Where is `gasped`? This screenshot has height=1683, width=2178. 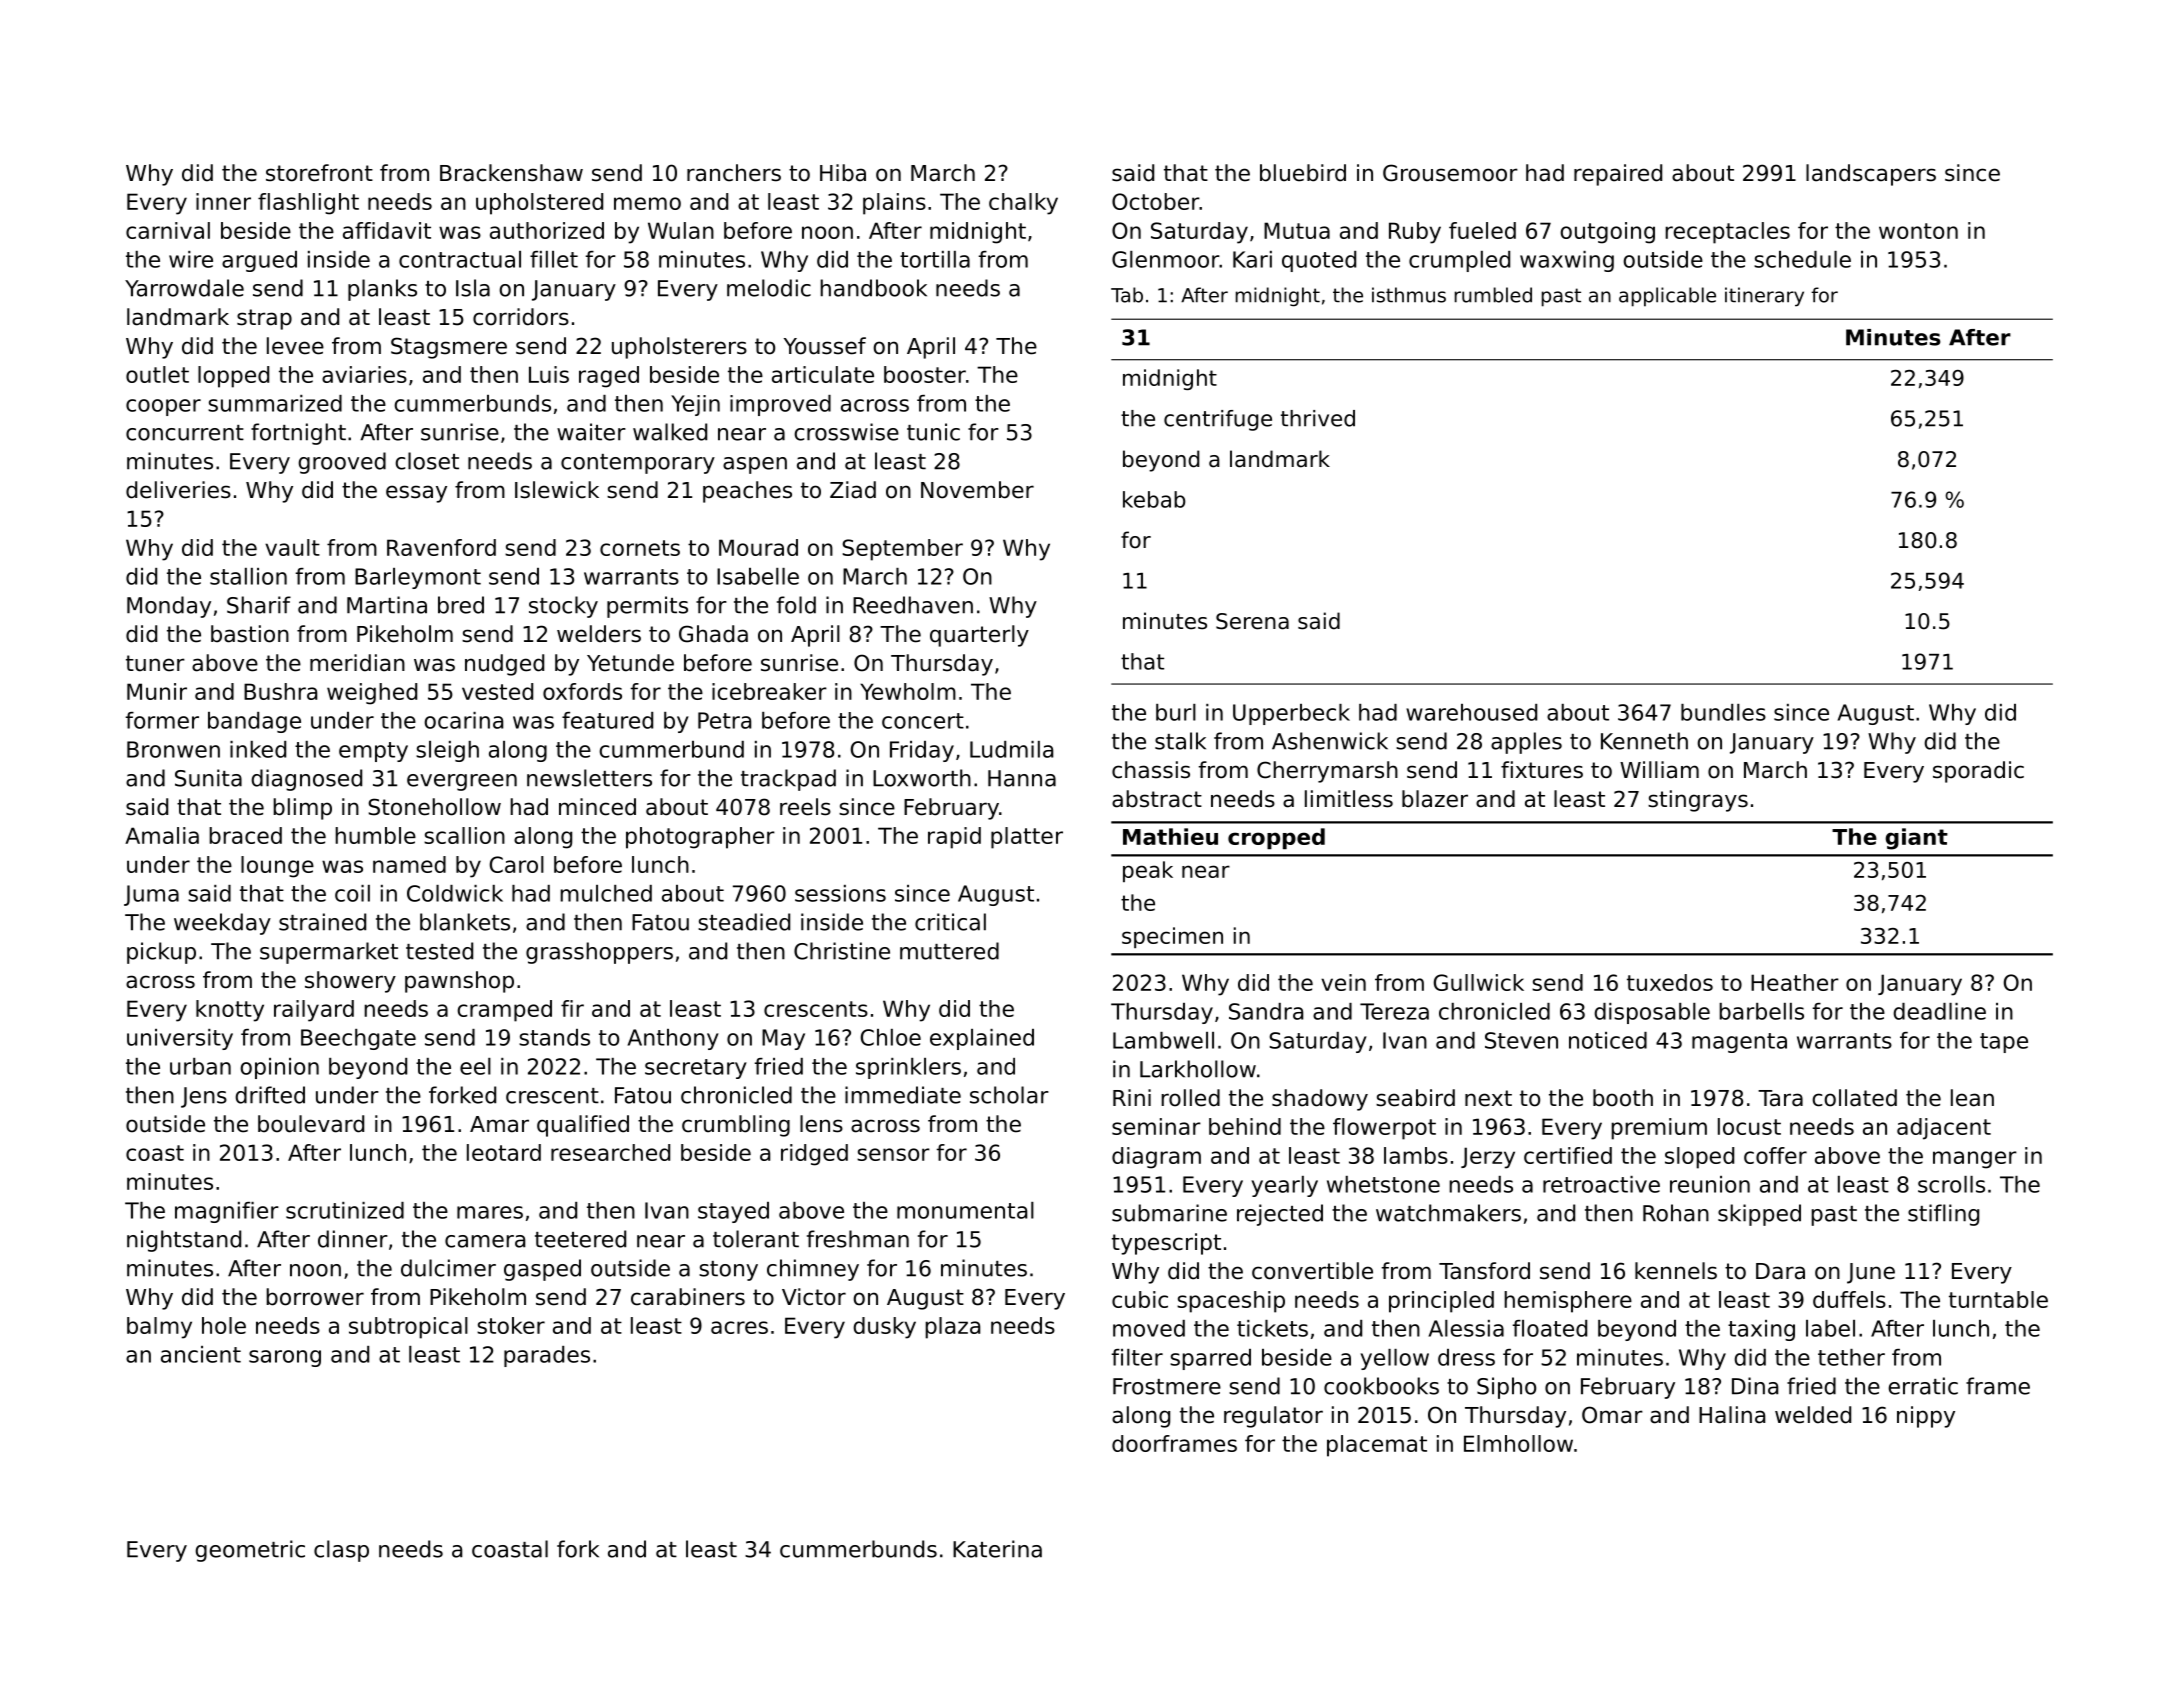
gasped is located at coordinates (542, 1270).
